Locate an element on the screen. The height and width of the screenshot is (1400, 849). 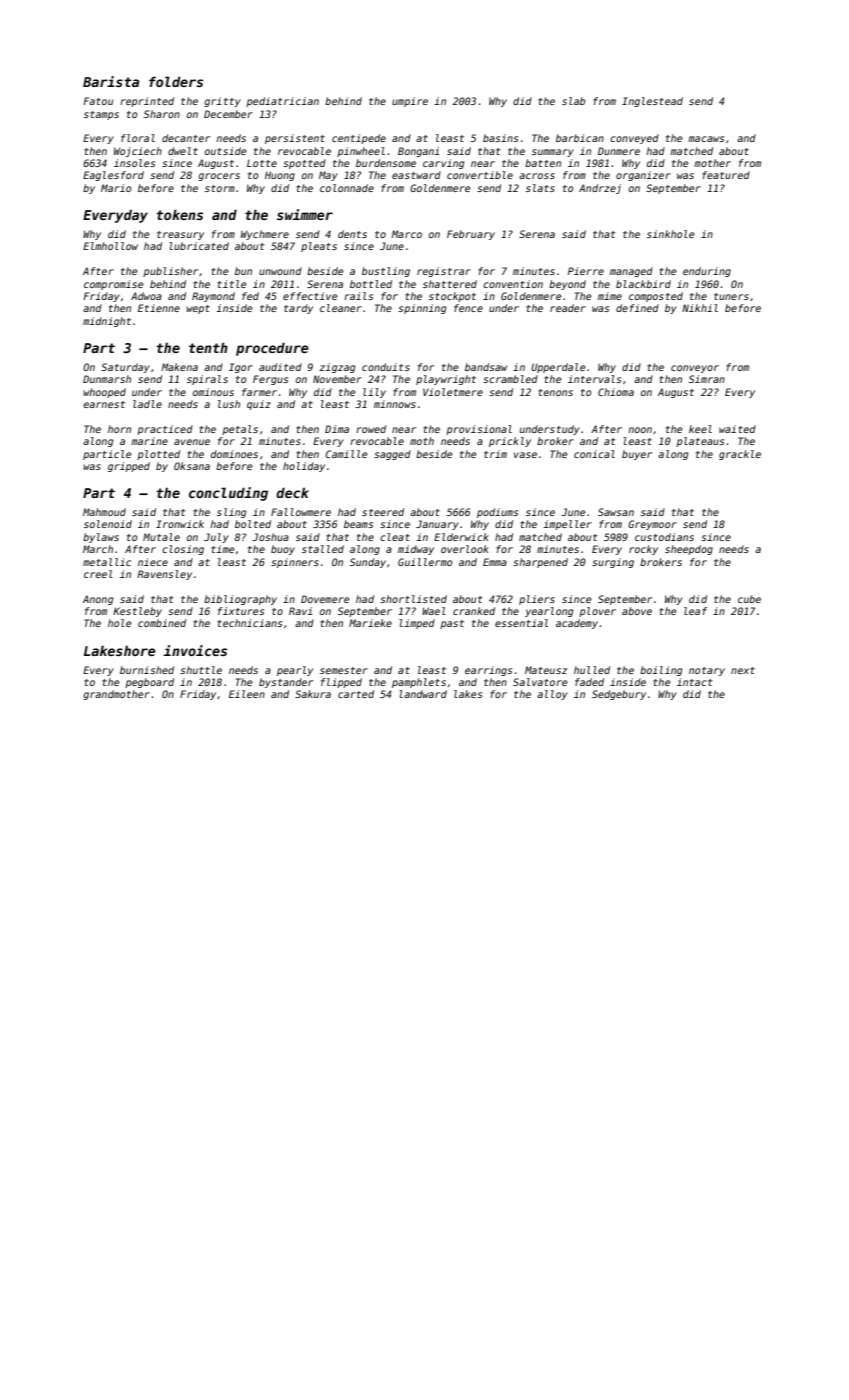
wept is located at coordinates (198, 309).
